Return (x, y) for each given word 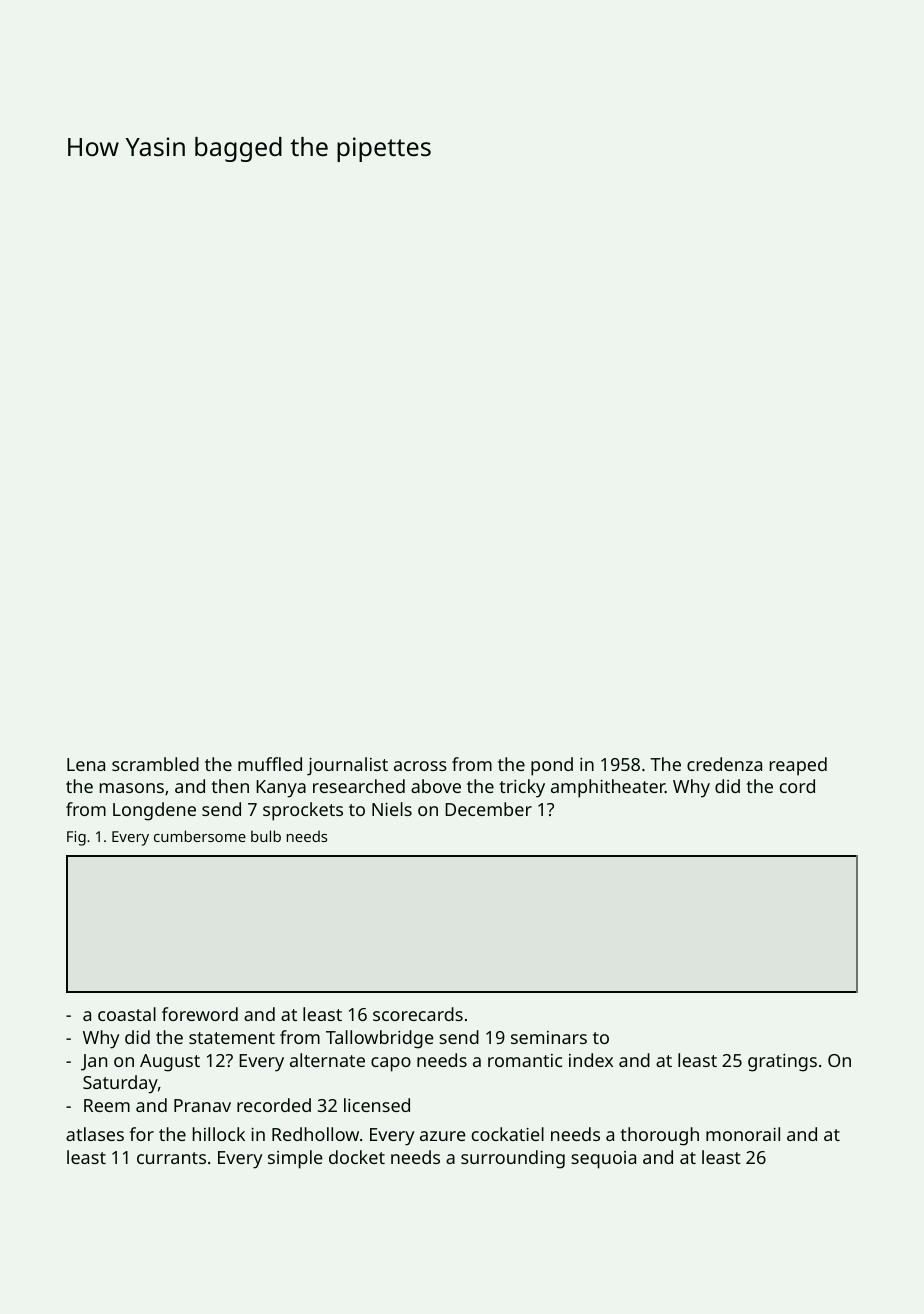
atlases (95, 1134)
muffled (270, 764)
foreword (200, 1014)
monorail (743, 1134)
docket (357, 1157)
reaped (798, 766)
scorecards (418, 1014)
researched (359, 786)
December (488, 809)
